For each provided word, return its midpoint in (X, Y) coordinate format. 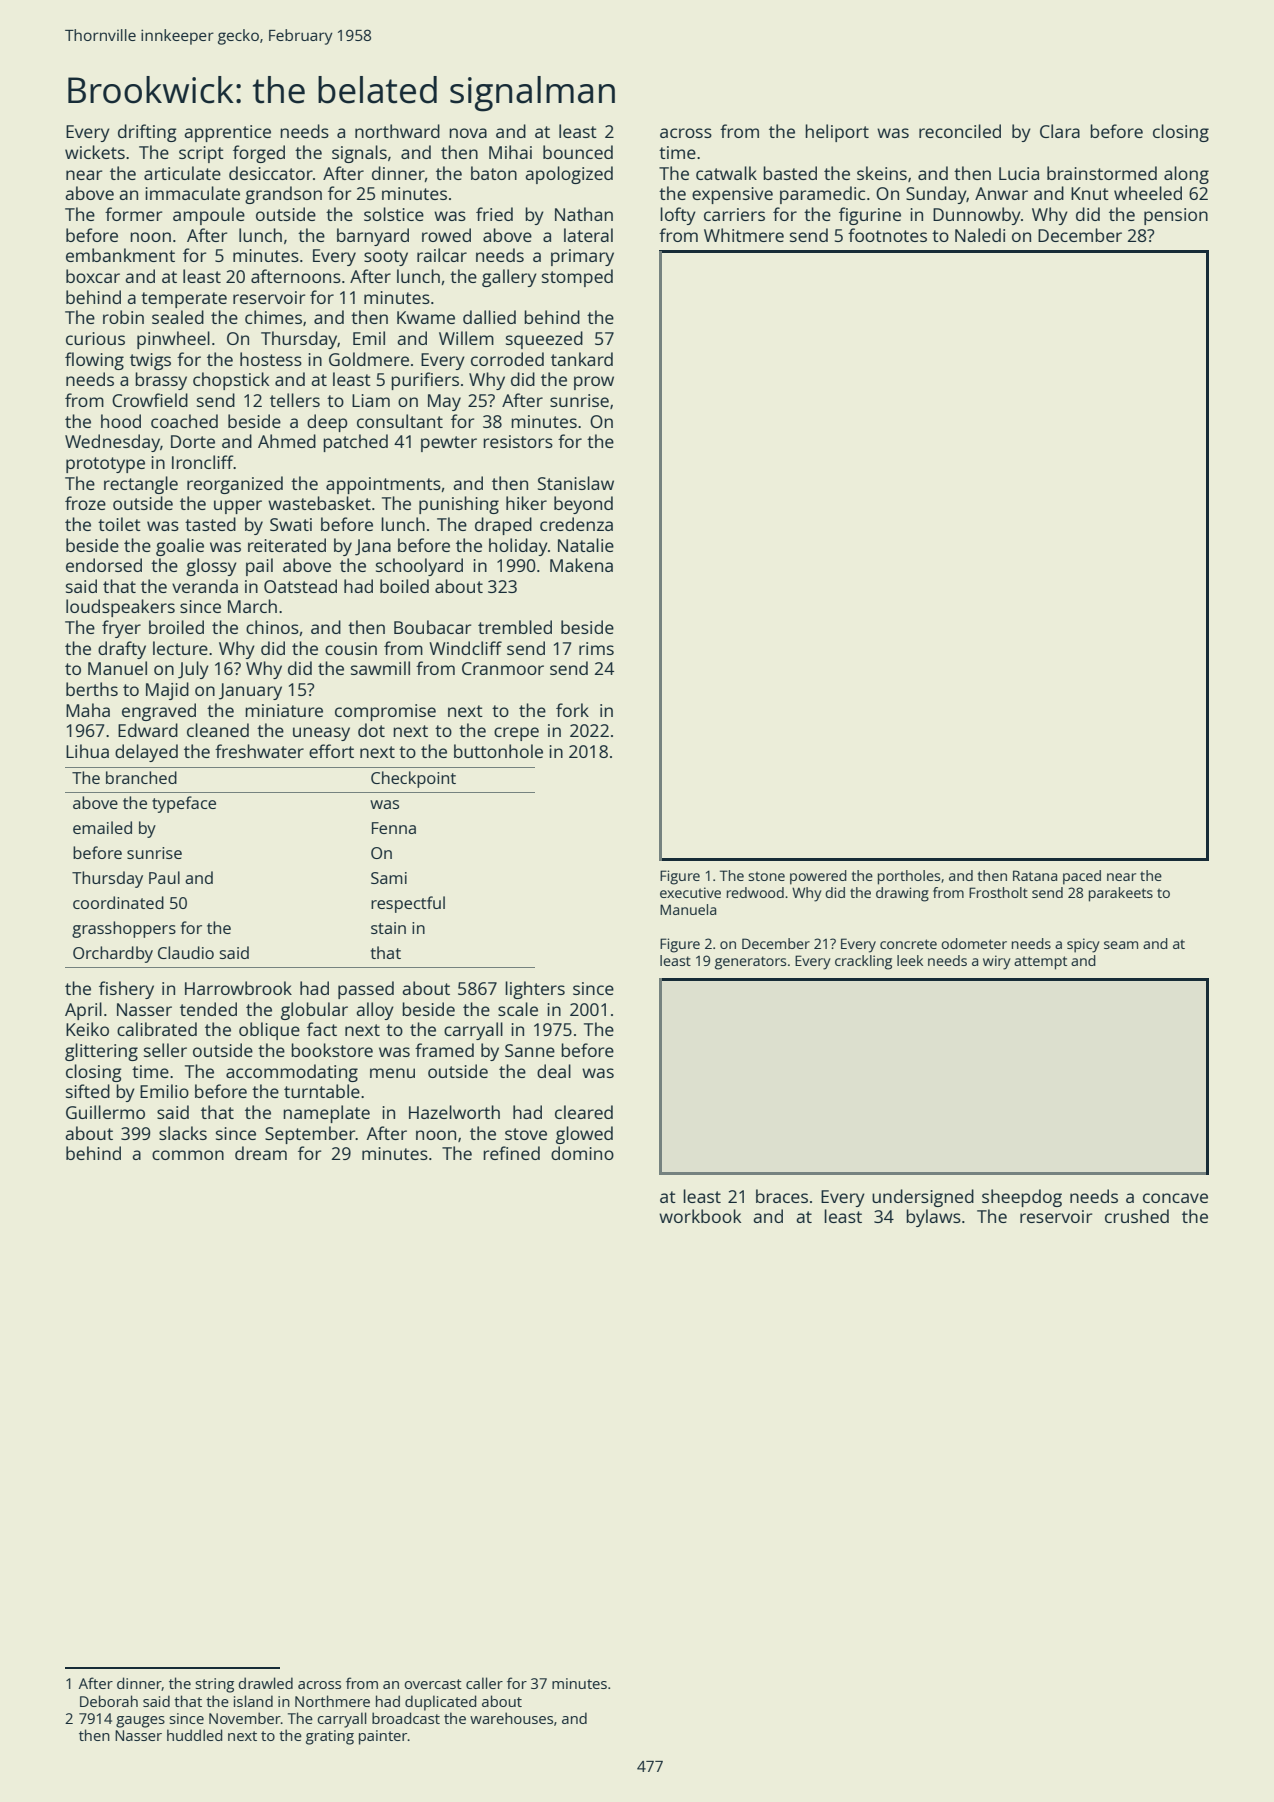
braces (782, 1196)
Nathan (584, 214)
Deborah (109, 1701)
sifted (88, 1091)
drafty (122, 650)
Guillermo (105, 1112)
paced (1082, 877)
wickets (95, 152)
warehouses (511, 1718)
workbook (700, 1216)
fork (572, 710)
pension (1176, 216)
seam (1121, 945)
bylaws (933, 1218)
